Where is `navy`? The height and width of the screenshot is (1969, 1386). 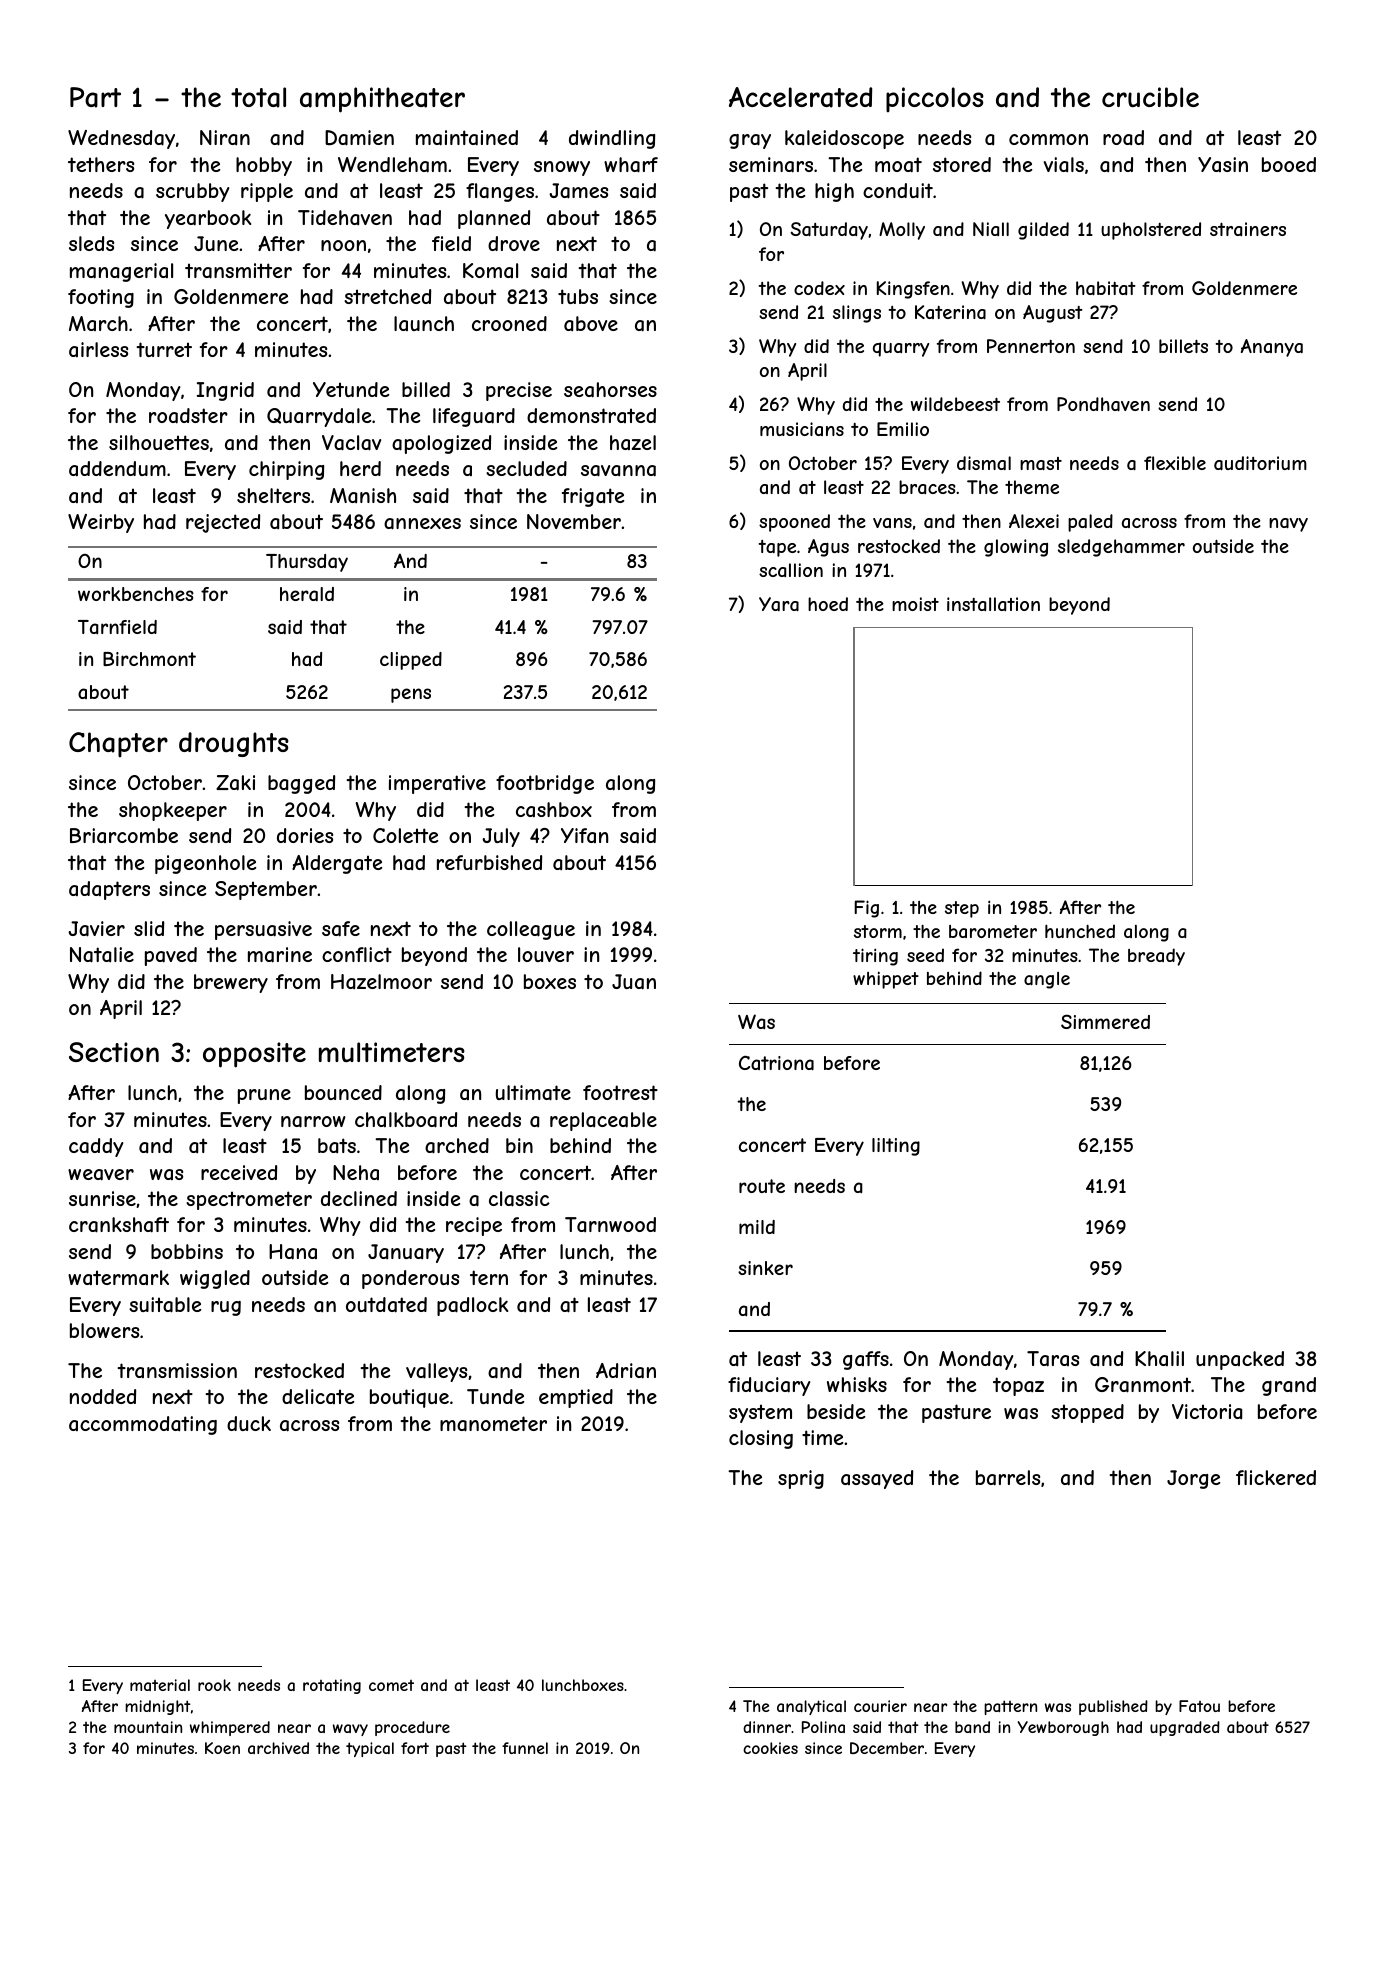
navy is located at coordinates (1288, 525).
